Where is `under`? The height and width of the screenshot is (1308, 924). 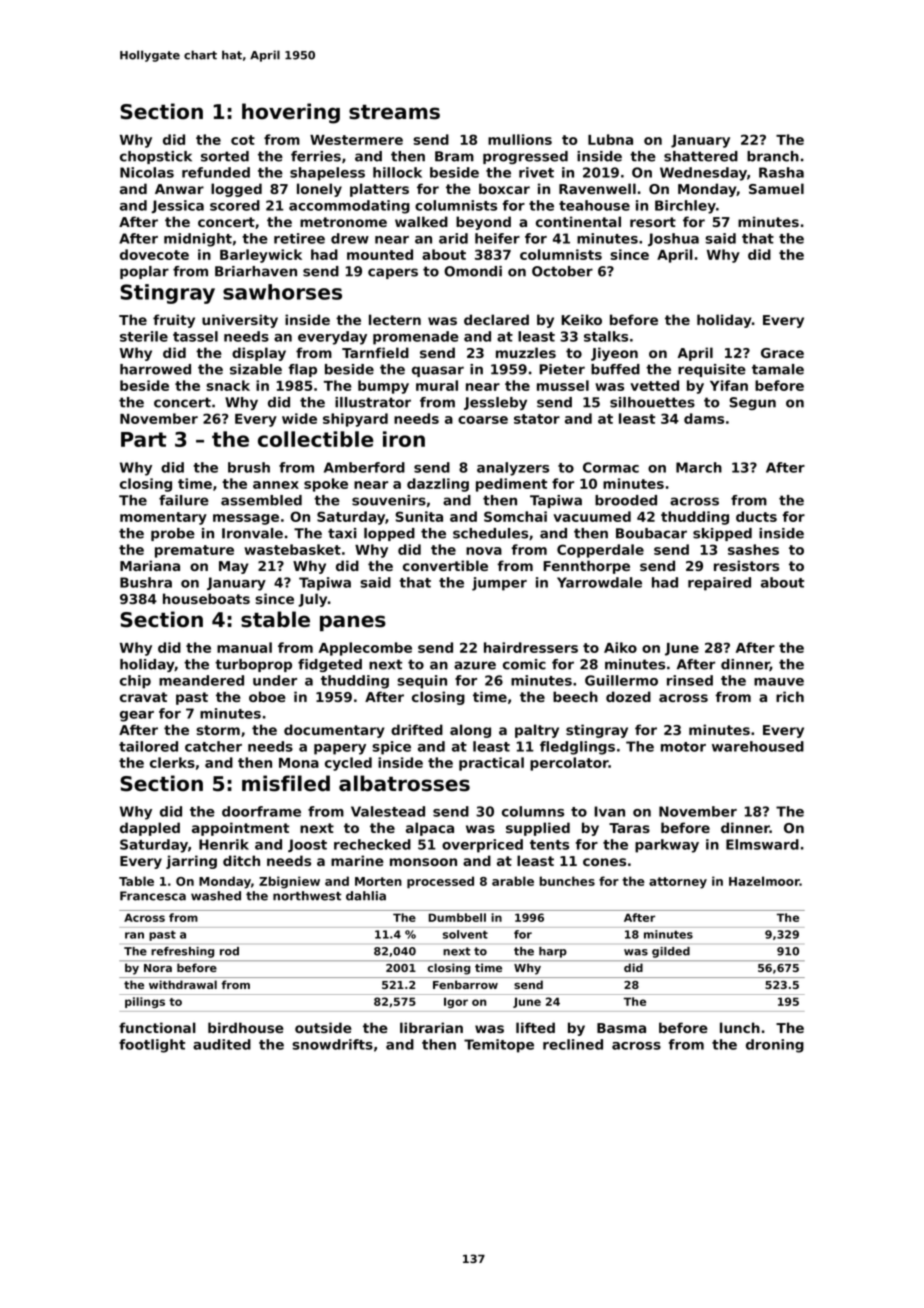 under is located at coordinates (275, 680).
